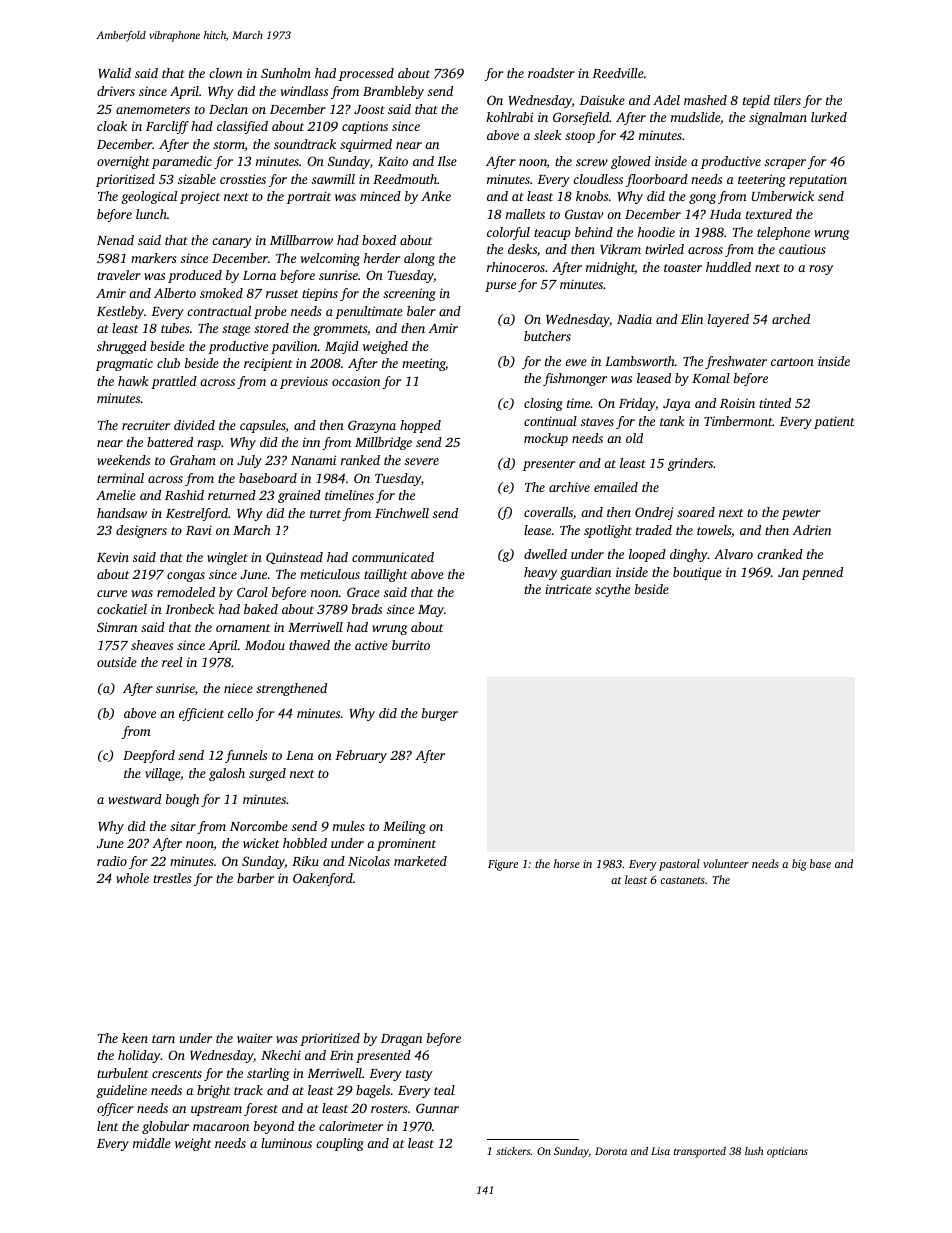  Describe the element at coordinates (801, 514) in the screenshot. I see `pewter` at that location.
